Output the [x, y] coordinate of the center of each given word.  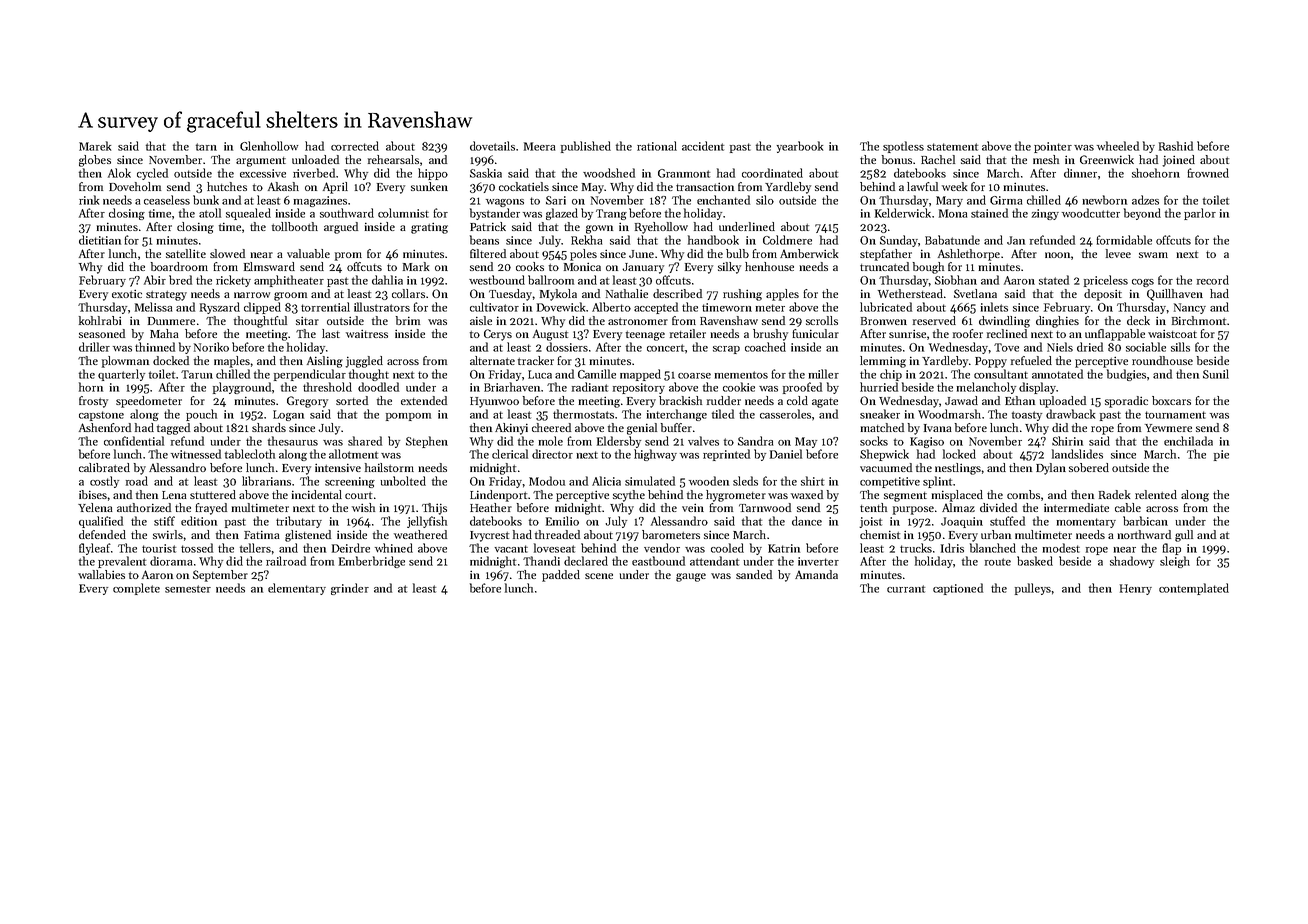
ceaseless [167, 200]
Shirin [1067, 441]
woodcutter [1091, 213]
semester [188, 589]
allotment [353, 454]
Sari [556, 200]
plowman [125, 362]
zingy [1045, 214]
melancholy [986, 388]
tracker [536, 360]
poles [583, 255]
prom [348, 256]
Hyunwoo [494, 402]
